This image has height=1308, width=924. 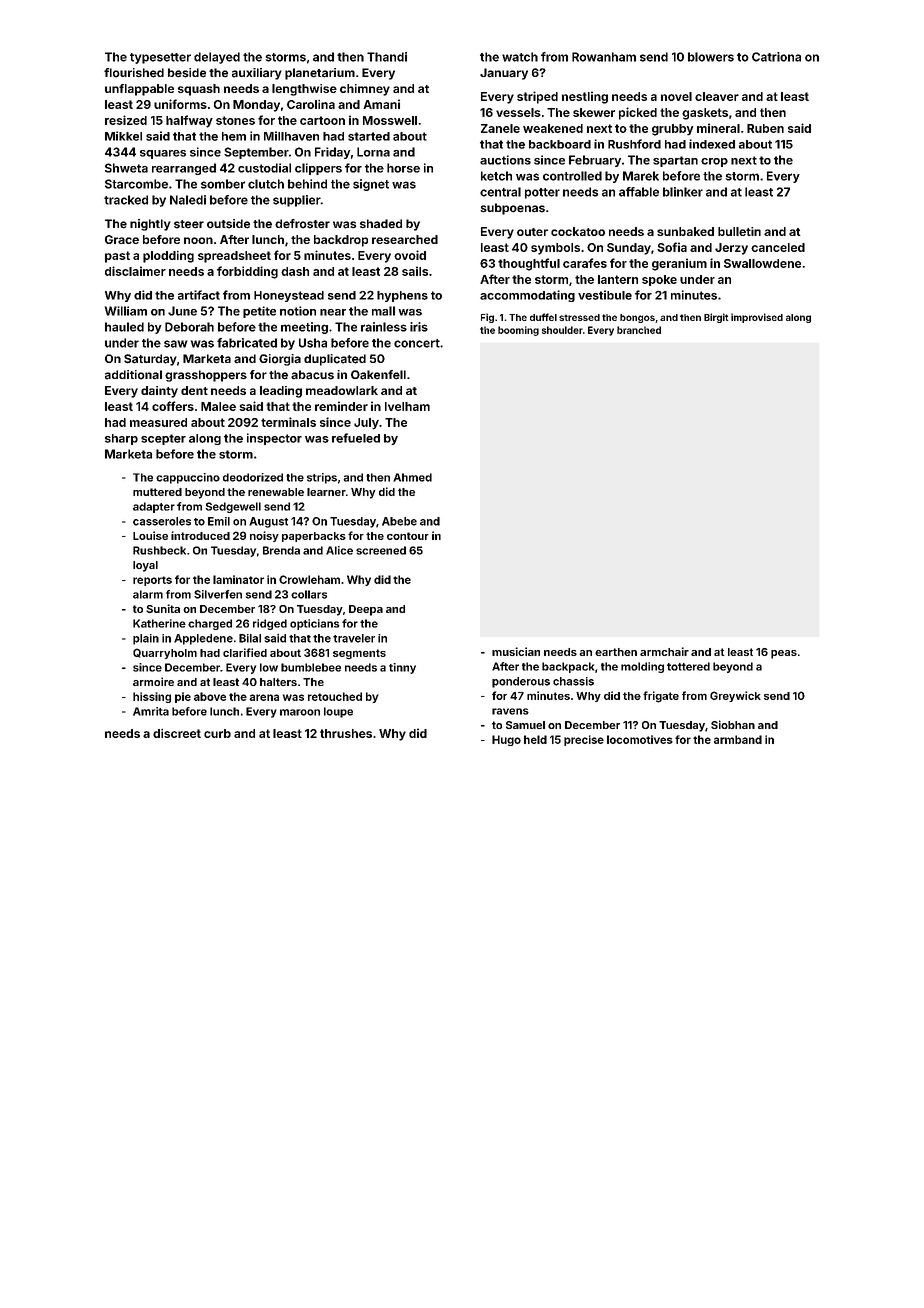 I want to click on Thandi, so click(x=387, y=57).
